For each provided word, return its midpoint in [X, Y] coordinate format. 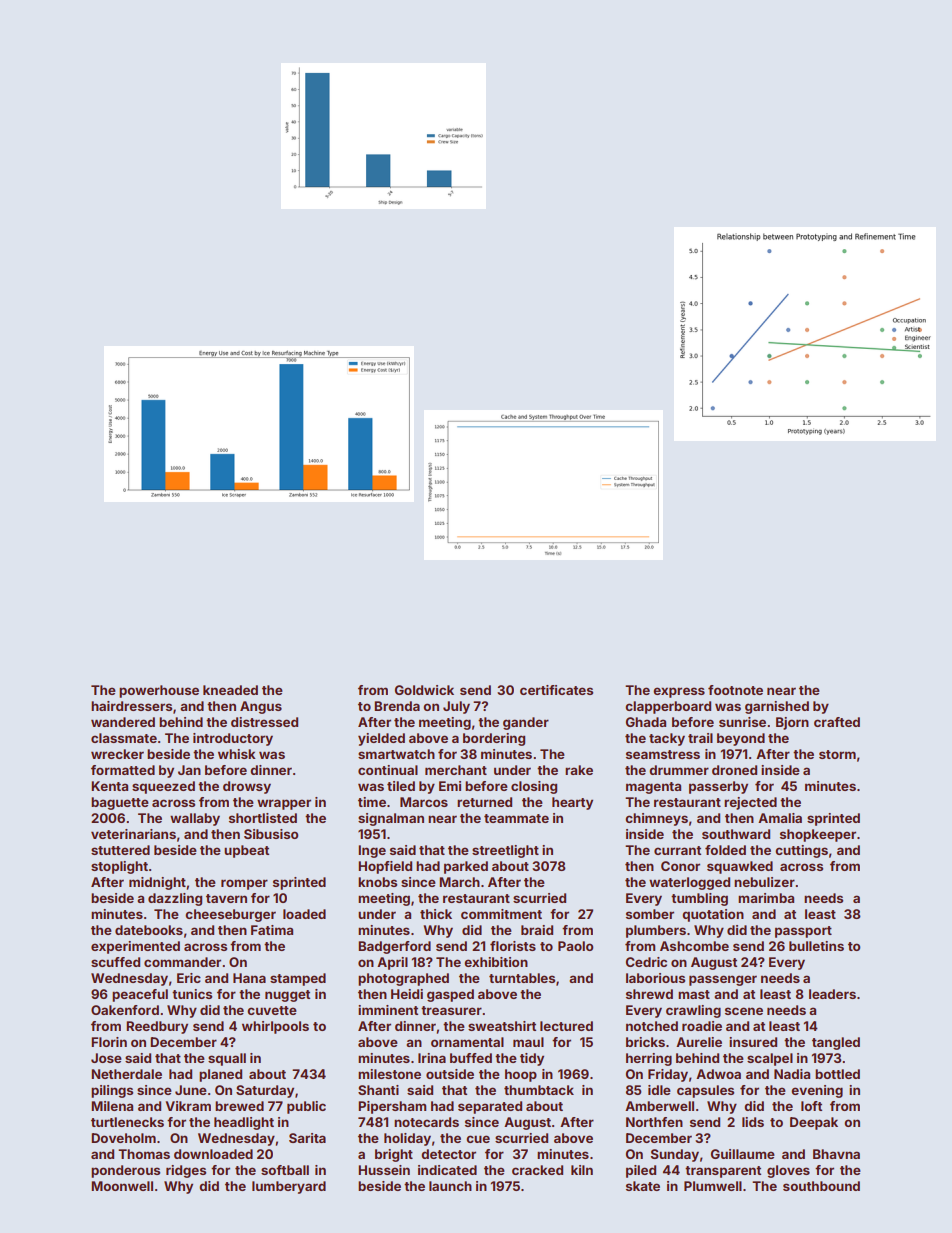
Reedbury [157, 1027]
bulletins [816, 946]
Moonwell [122, 1186]
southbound [821, 1186]
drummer [679, 770]
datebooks [149, 930]
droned [734, 770]
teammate [516, 818]
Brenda [397, 706]
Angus [261, 707]
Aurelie [699, 1042]
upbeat [246, 851]
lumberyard [289, 1187]
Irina [432, 1058]
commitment [501, 914]
